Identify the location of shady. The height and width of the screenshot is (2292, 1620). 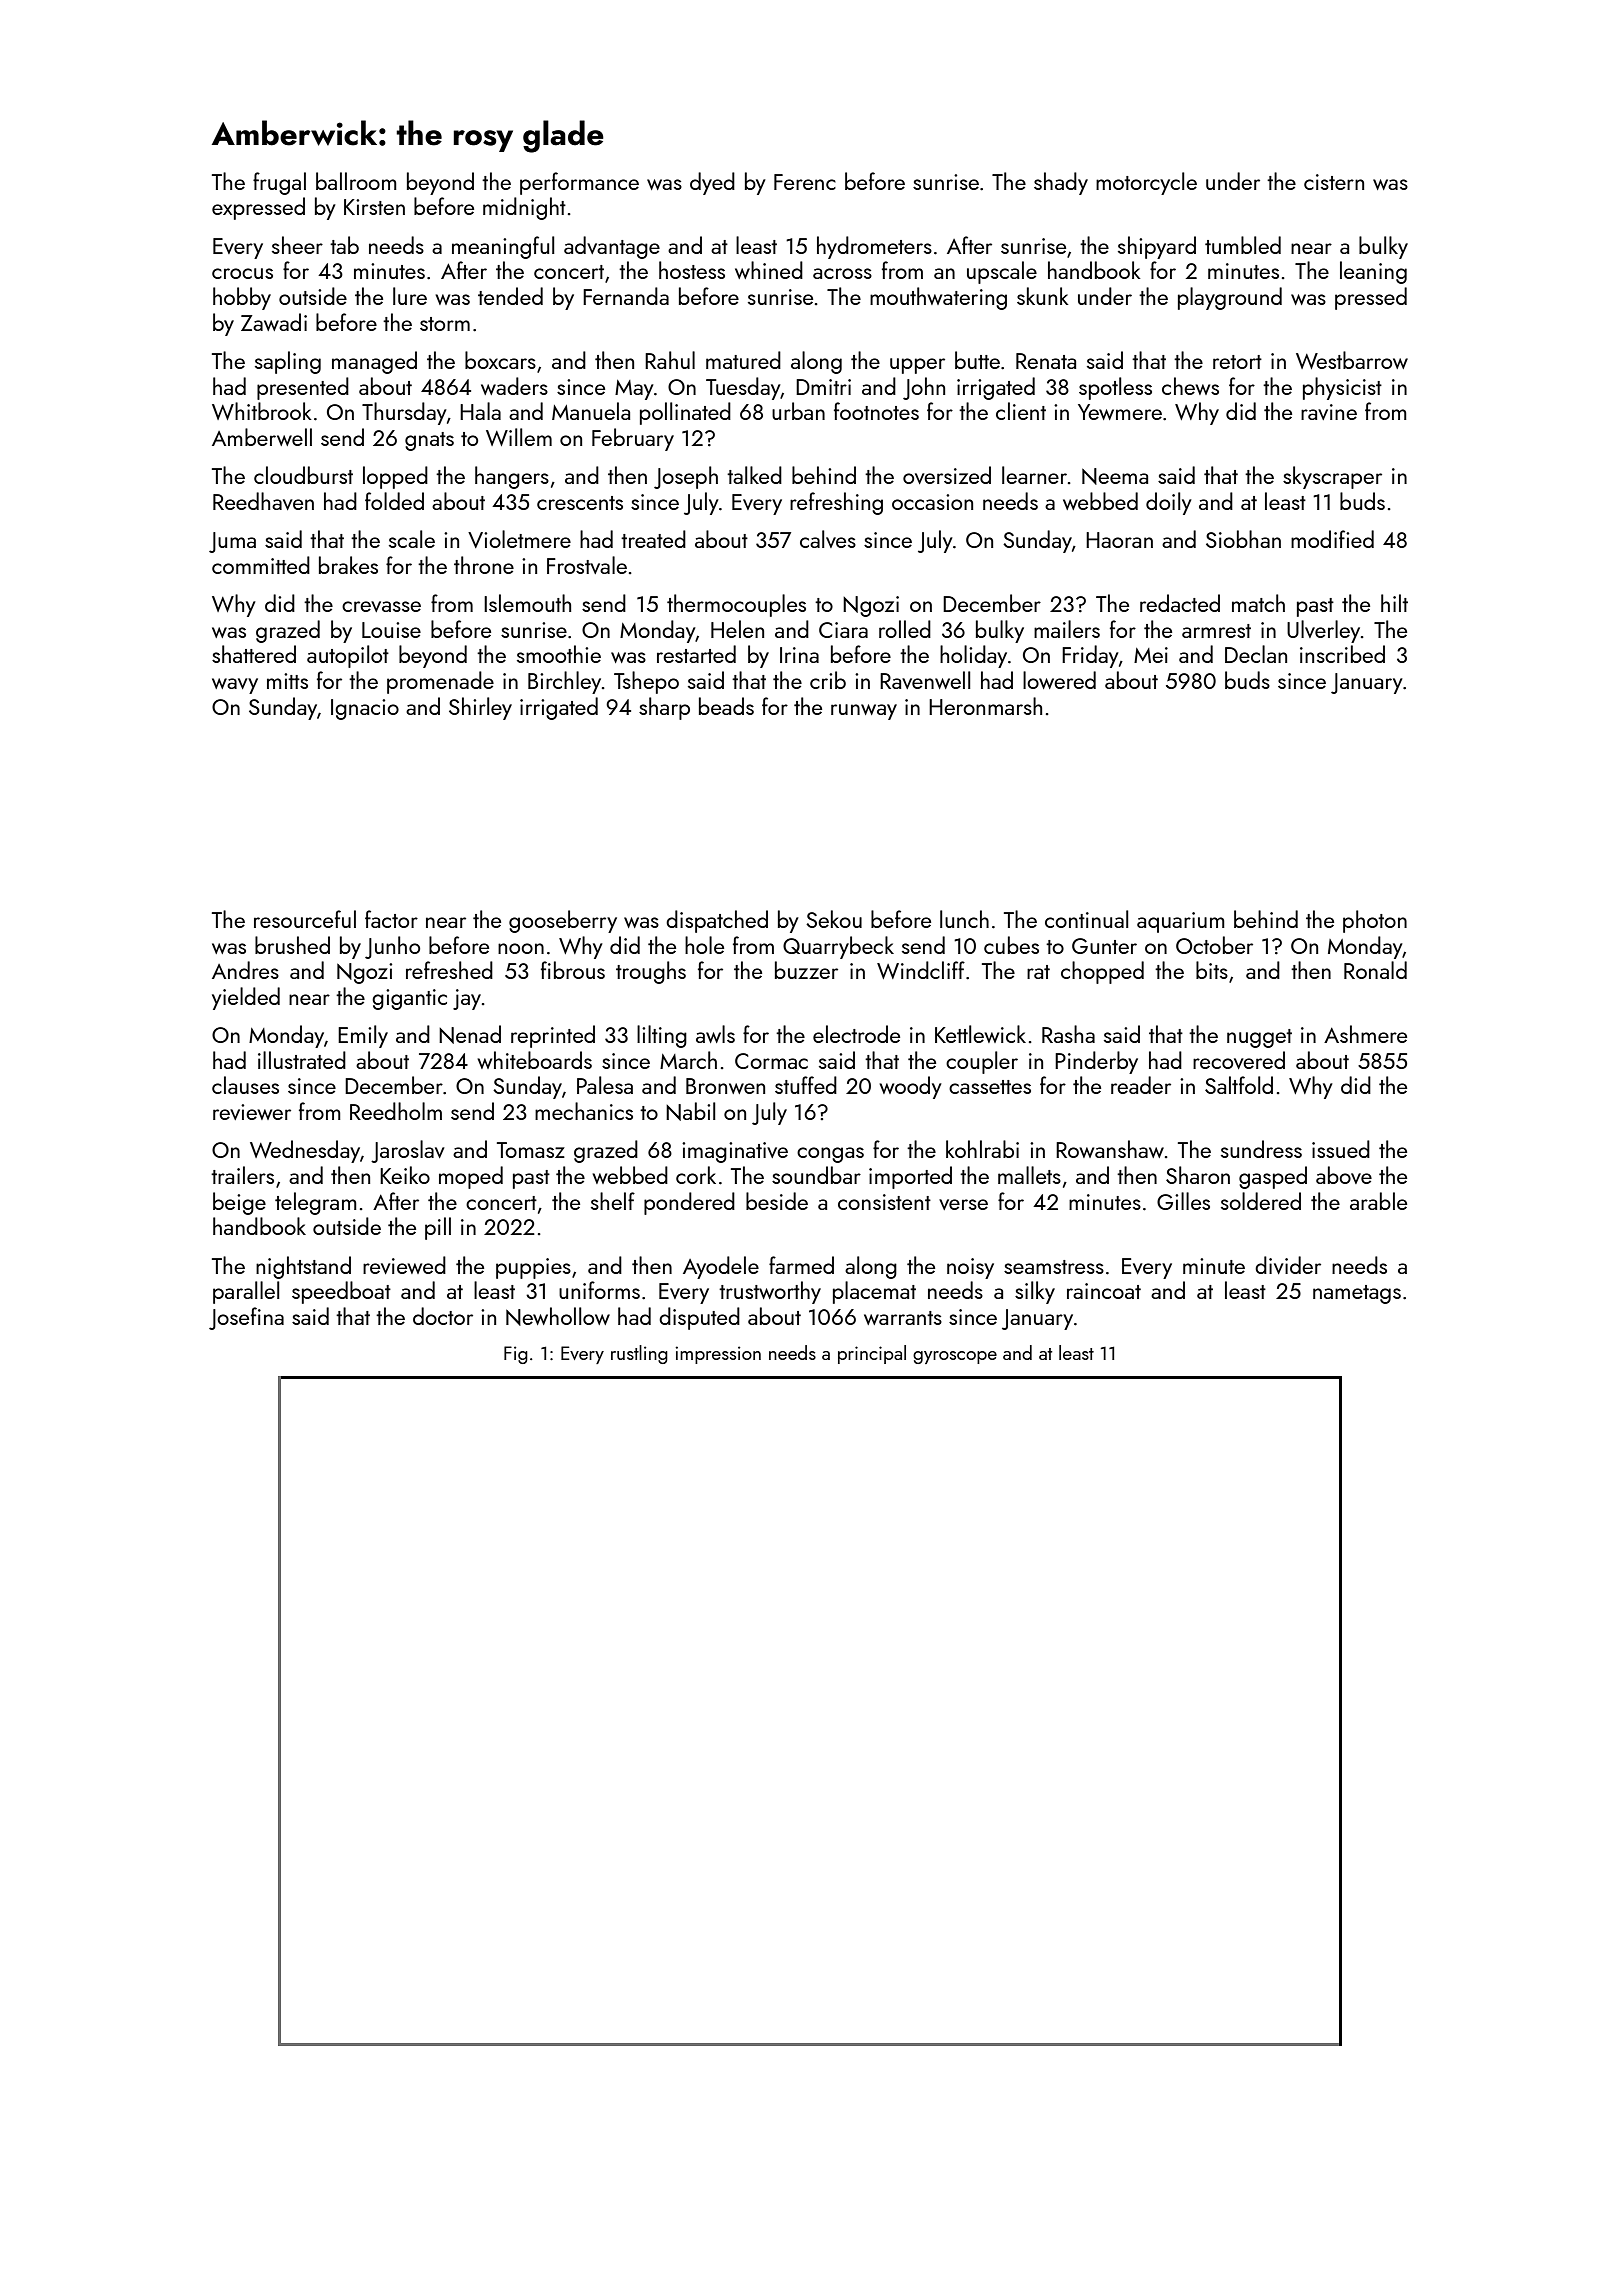
(1061, 183).
